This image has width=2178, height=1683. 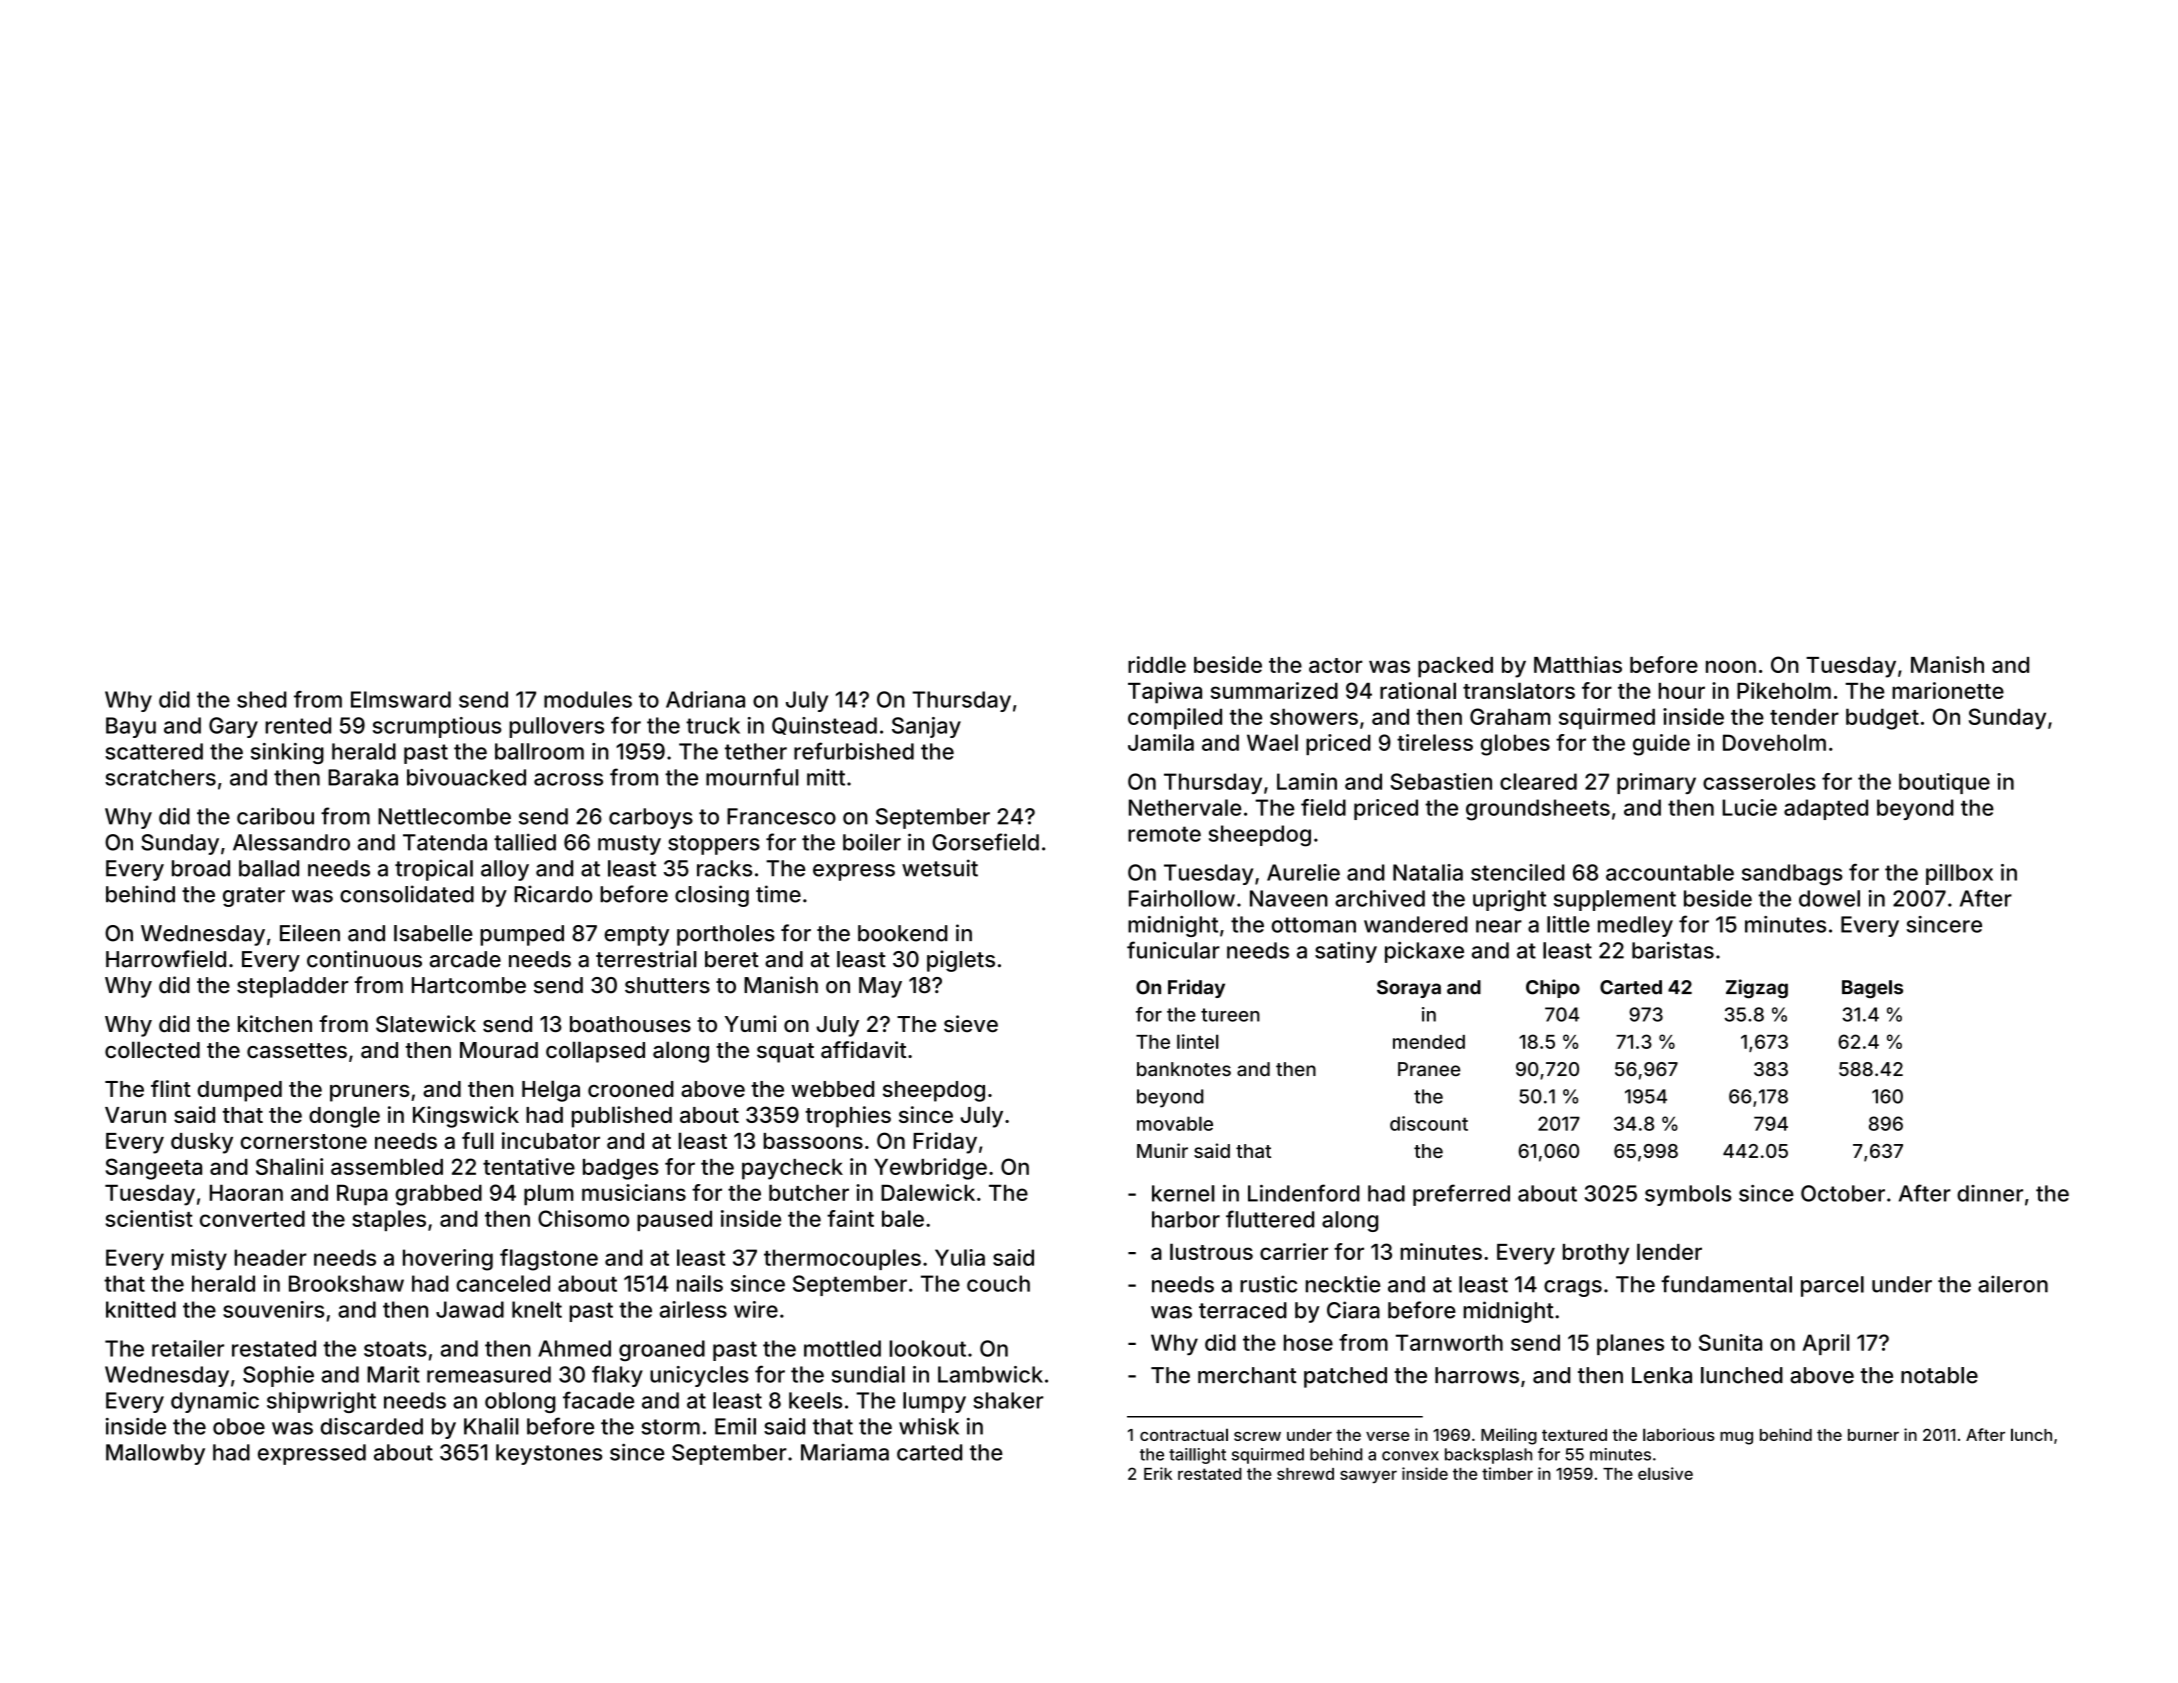 I want to click on Bayu, so click(x=131, y=727).
